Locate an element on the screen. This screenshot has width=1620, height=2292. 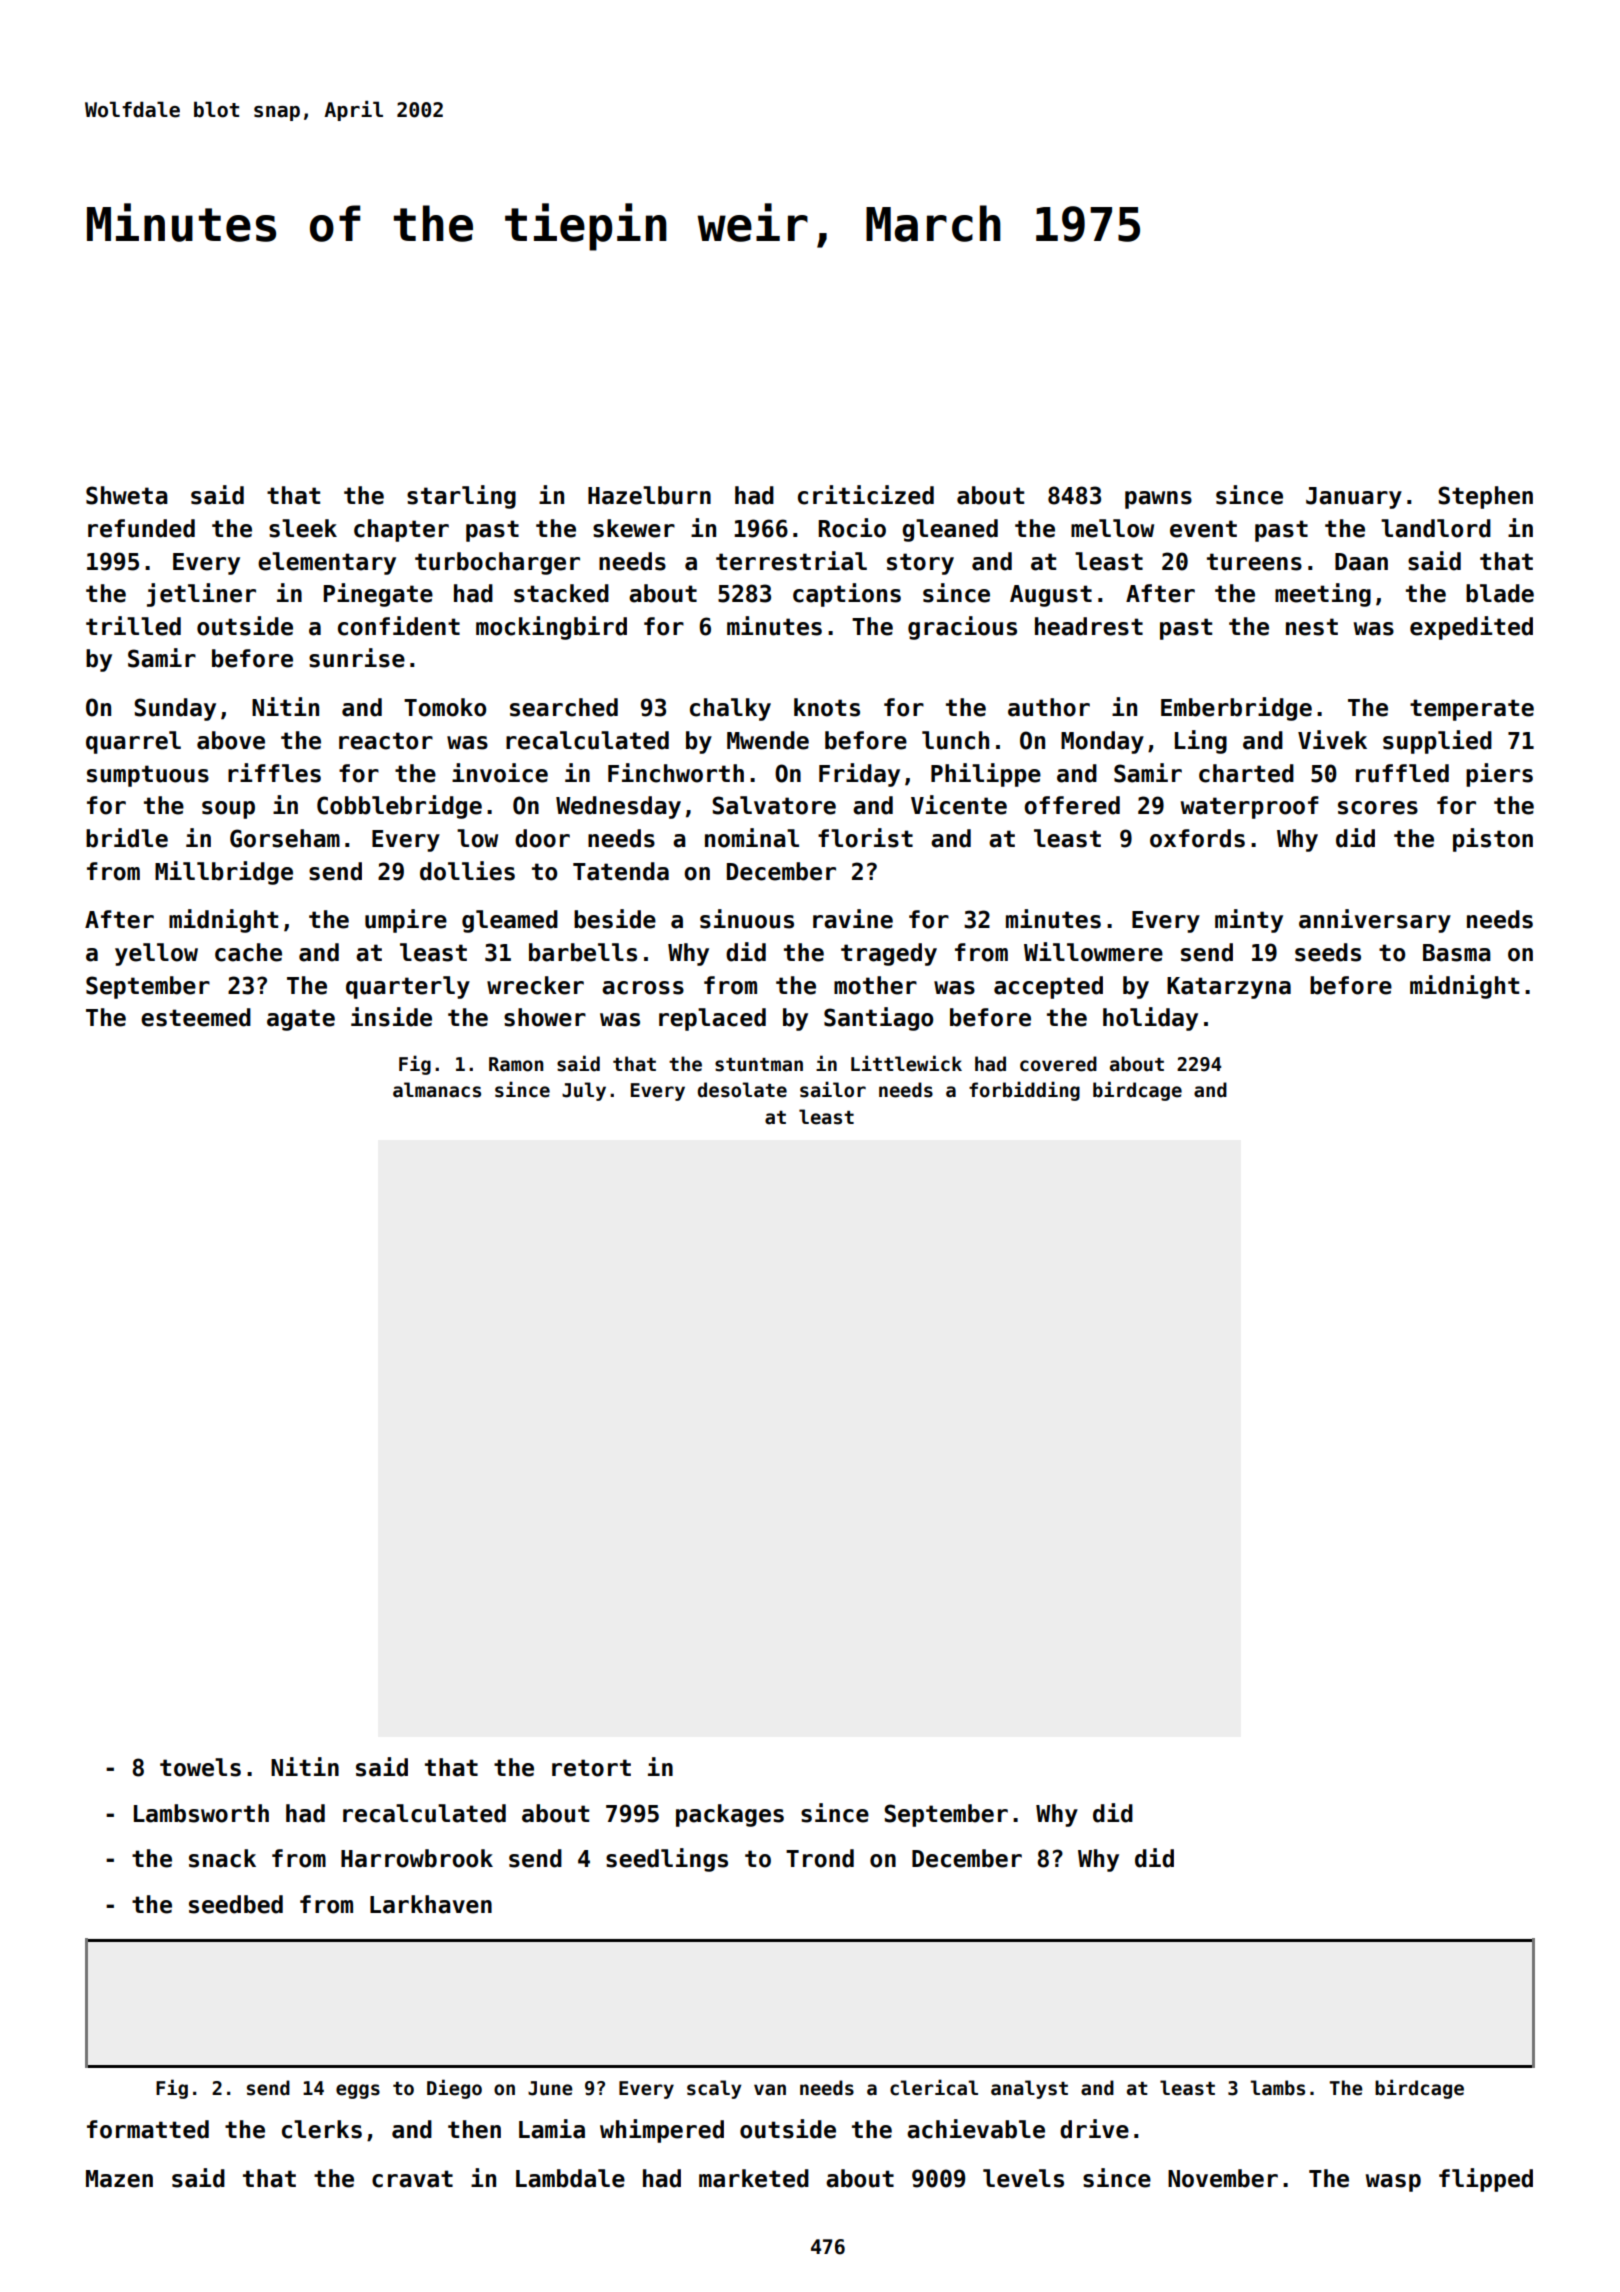
jetliner is located at coordinates (201, 595).
